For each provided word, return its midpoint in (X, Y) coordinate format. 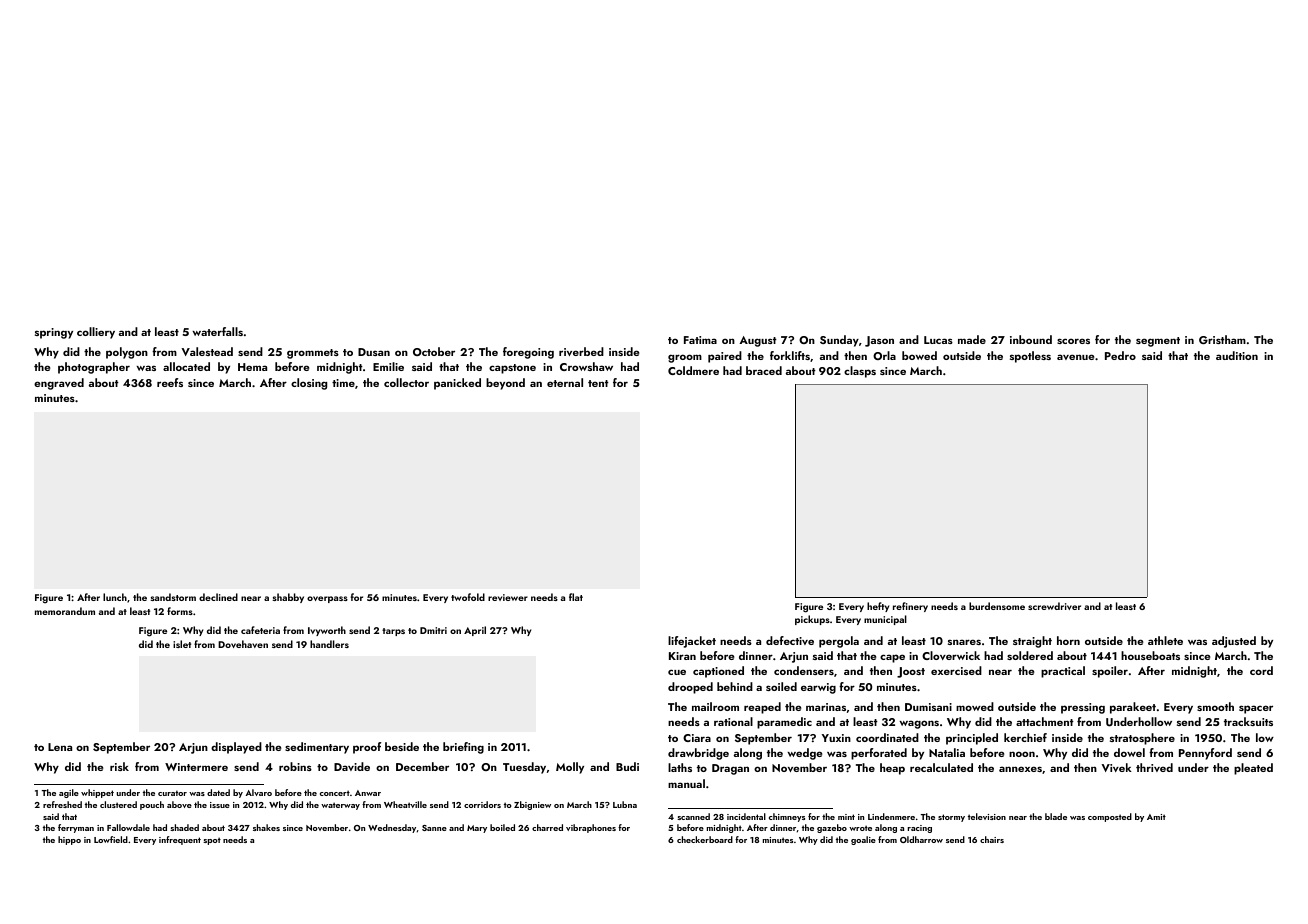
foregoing (528, 353)
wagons (919, 724)
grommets (313, 354)
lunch (115, 597)
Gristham (1222, 339)
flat (576, 597)
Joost (911, 672)
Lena (60, 747)
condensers (804, 670)
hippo (69, 840)
